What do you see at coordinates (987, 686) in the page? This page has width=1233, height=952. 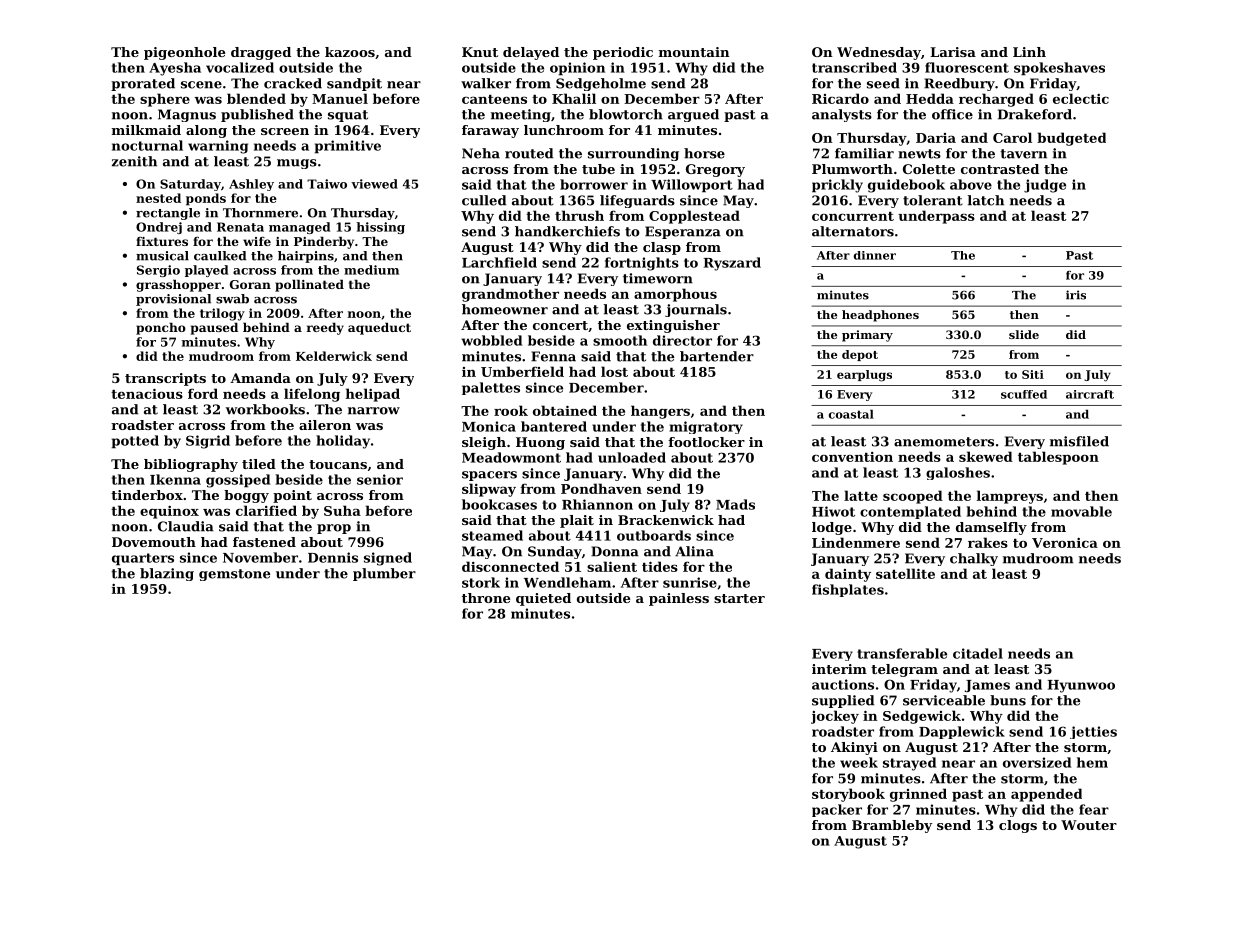 I see `James` at bounding box center [987, 686].
